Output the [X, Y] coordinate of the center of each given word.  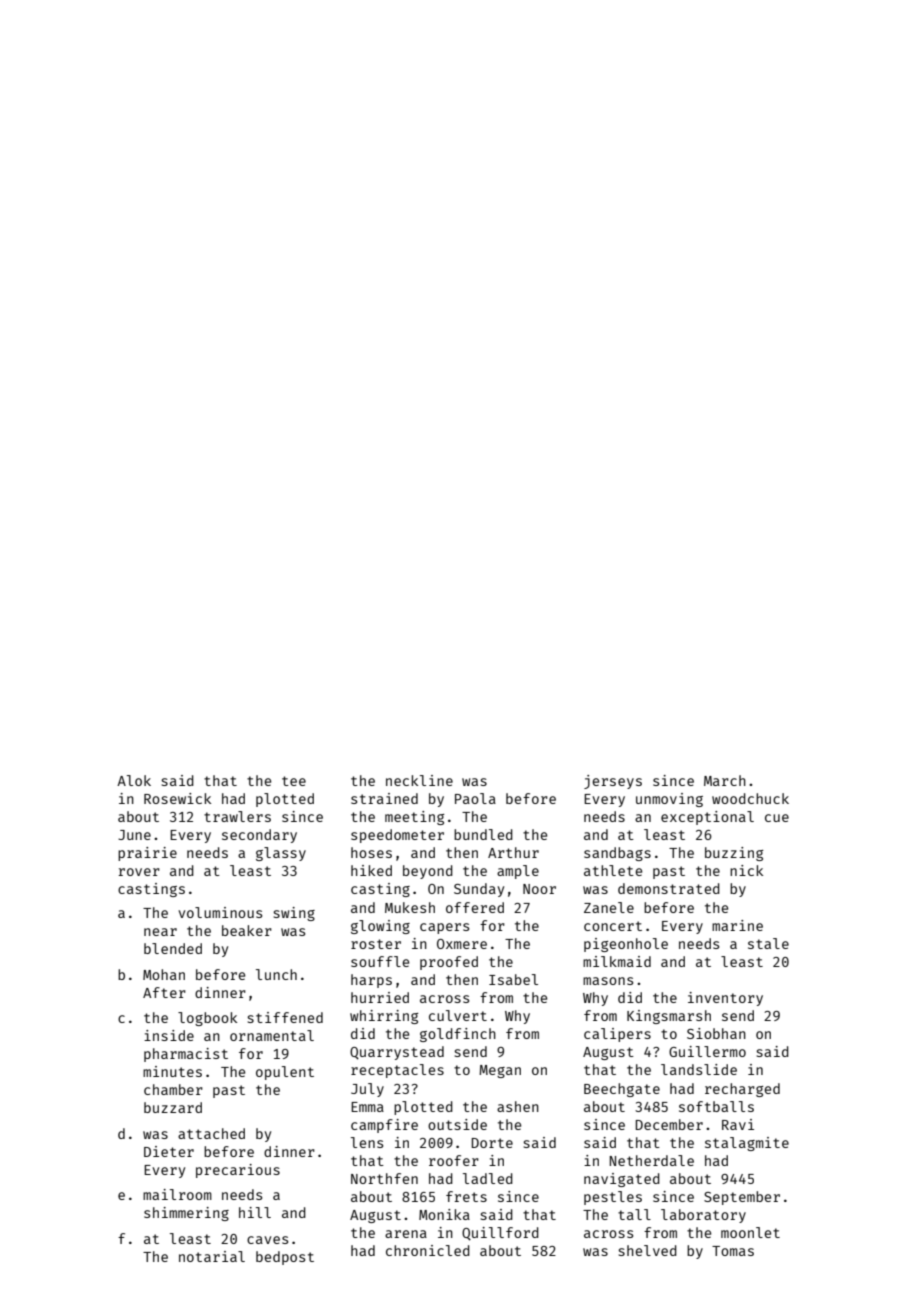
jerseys [613, 782]
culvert [458, 1015]
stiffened [285, 1017]
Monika [444, 1214]
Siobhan [716, 1033]
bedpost [285, 1258]
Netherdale [652, 1160]
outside [457, 1124]
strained [384, 798]
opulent [285, 1073]
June [134, 835]
